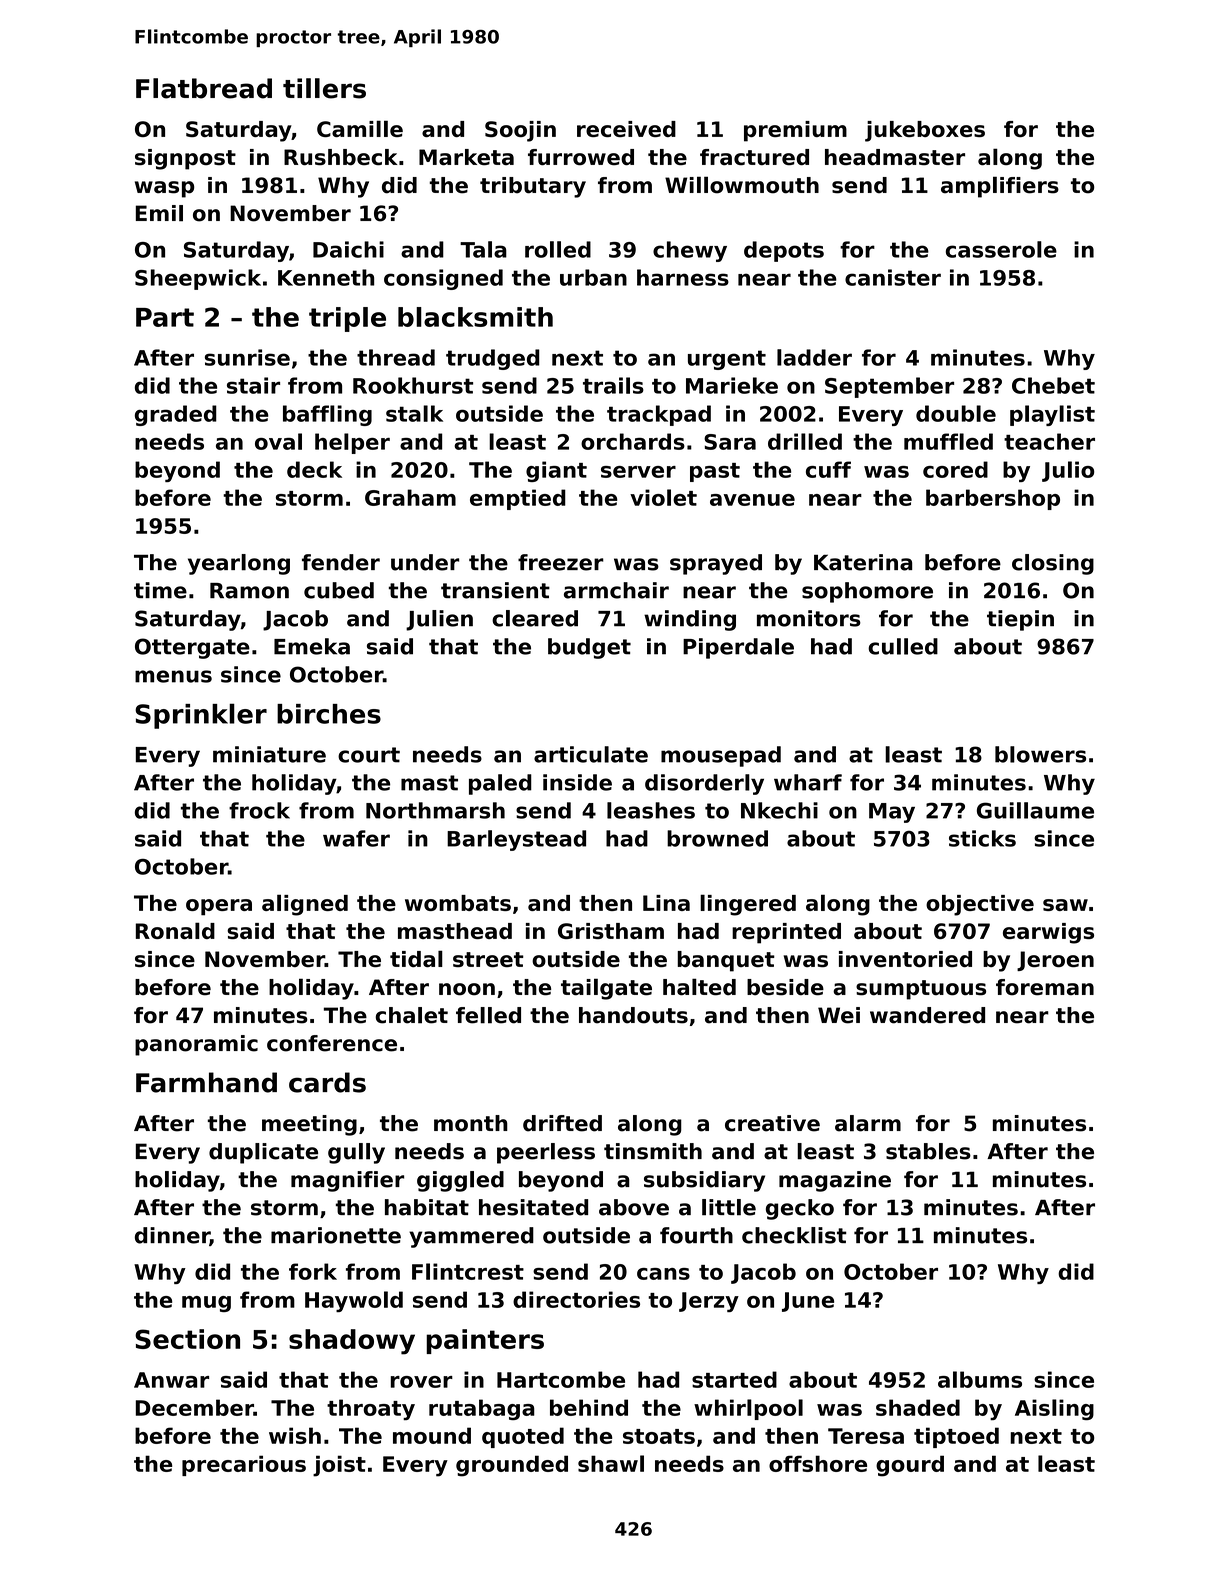 The height and width of the screenshot is (1590, 1229). I want to click on Flatbread, so click(204, 88).
